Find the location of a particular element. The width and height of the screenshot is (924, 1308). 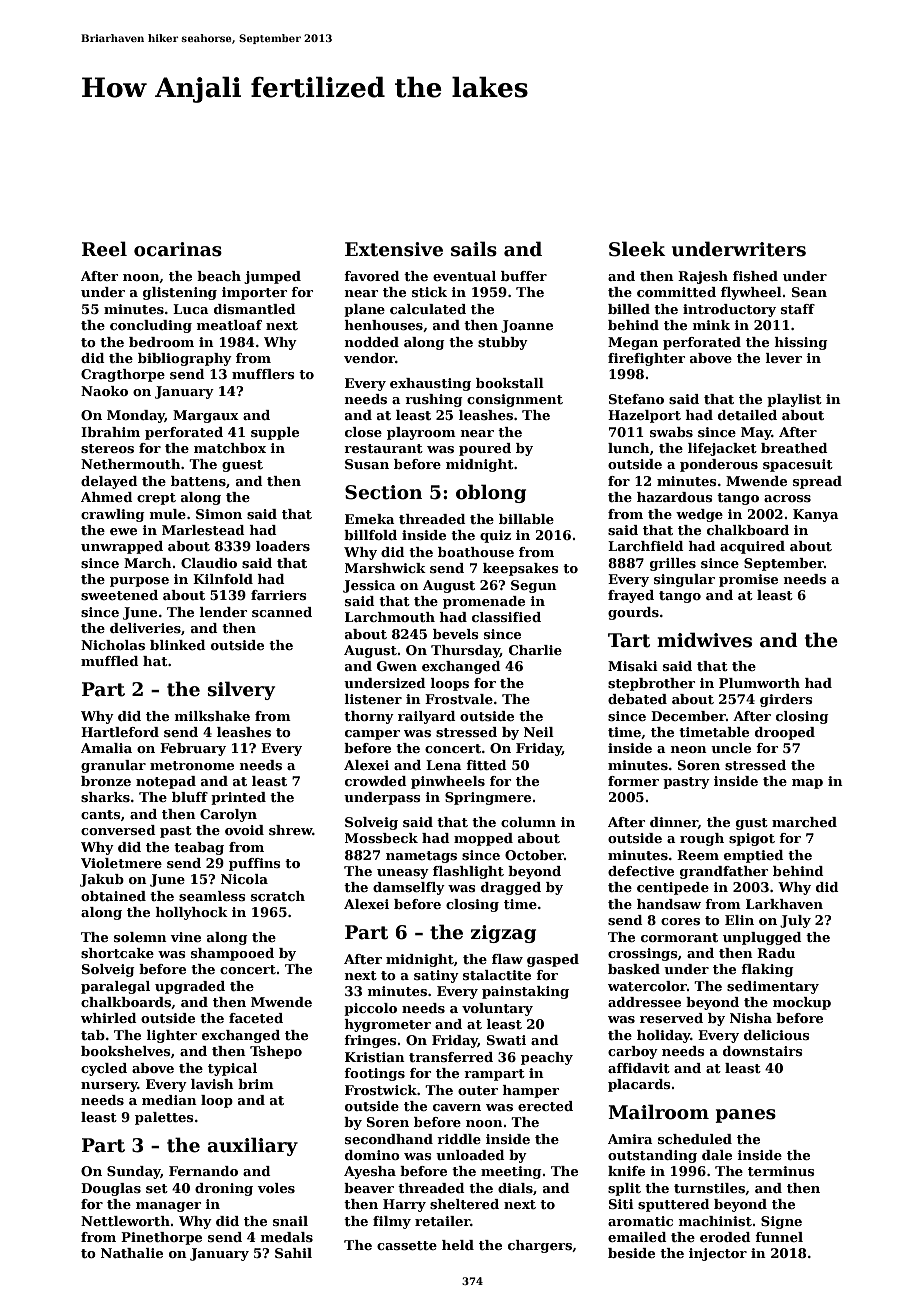

concluding is located at coordinates (151, 326).
